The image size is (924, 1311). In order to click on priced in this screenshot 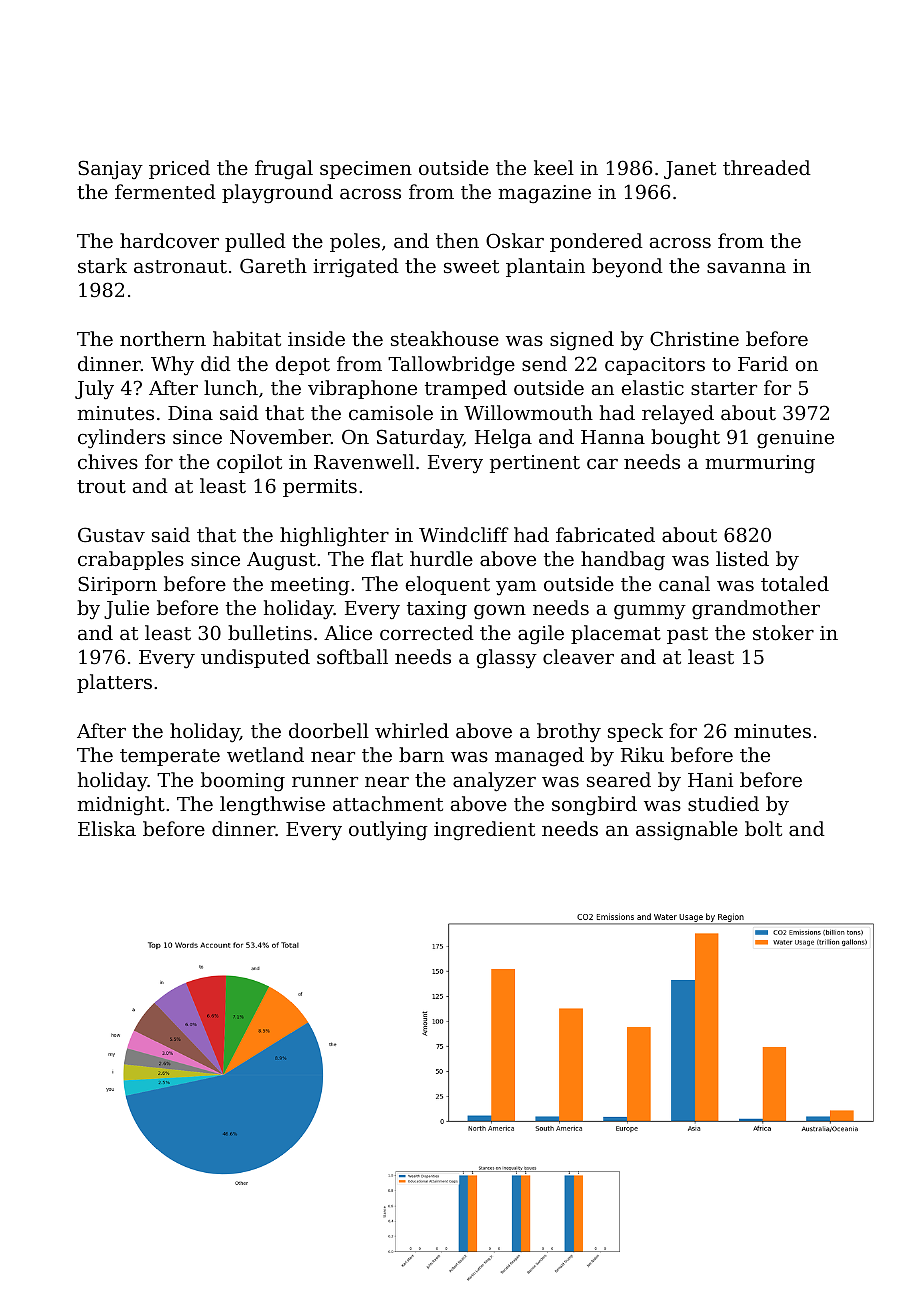, I will do `click(179, 169)`.
